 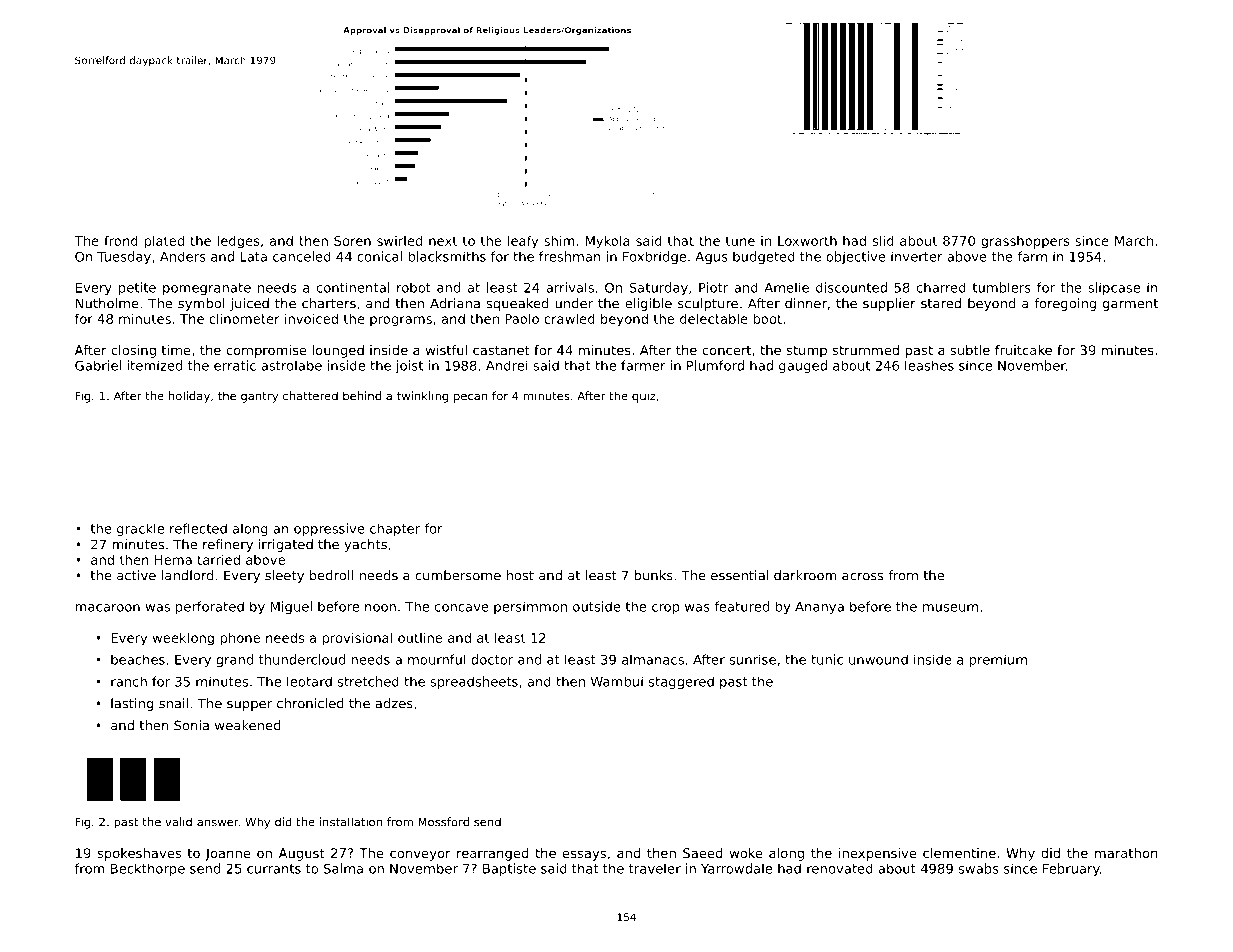 I want to click on Soren, so click(x=352, y=241).
